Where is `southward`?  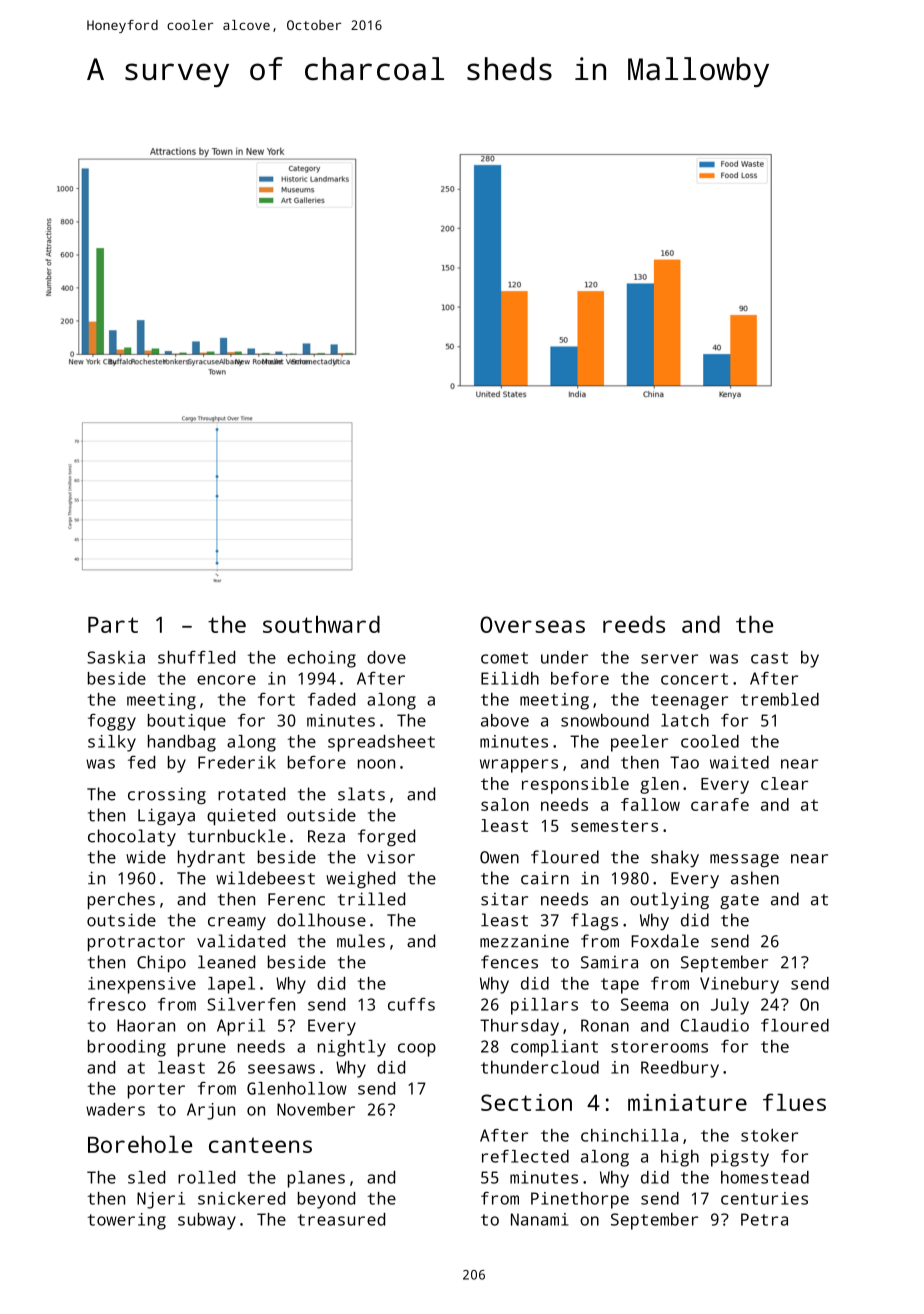 southward is located at coordinates (321, 624).
